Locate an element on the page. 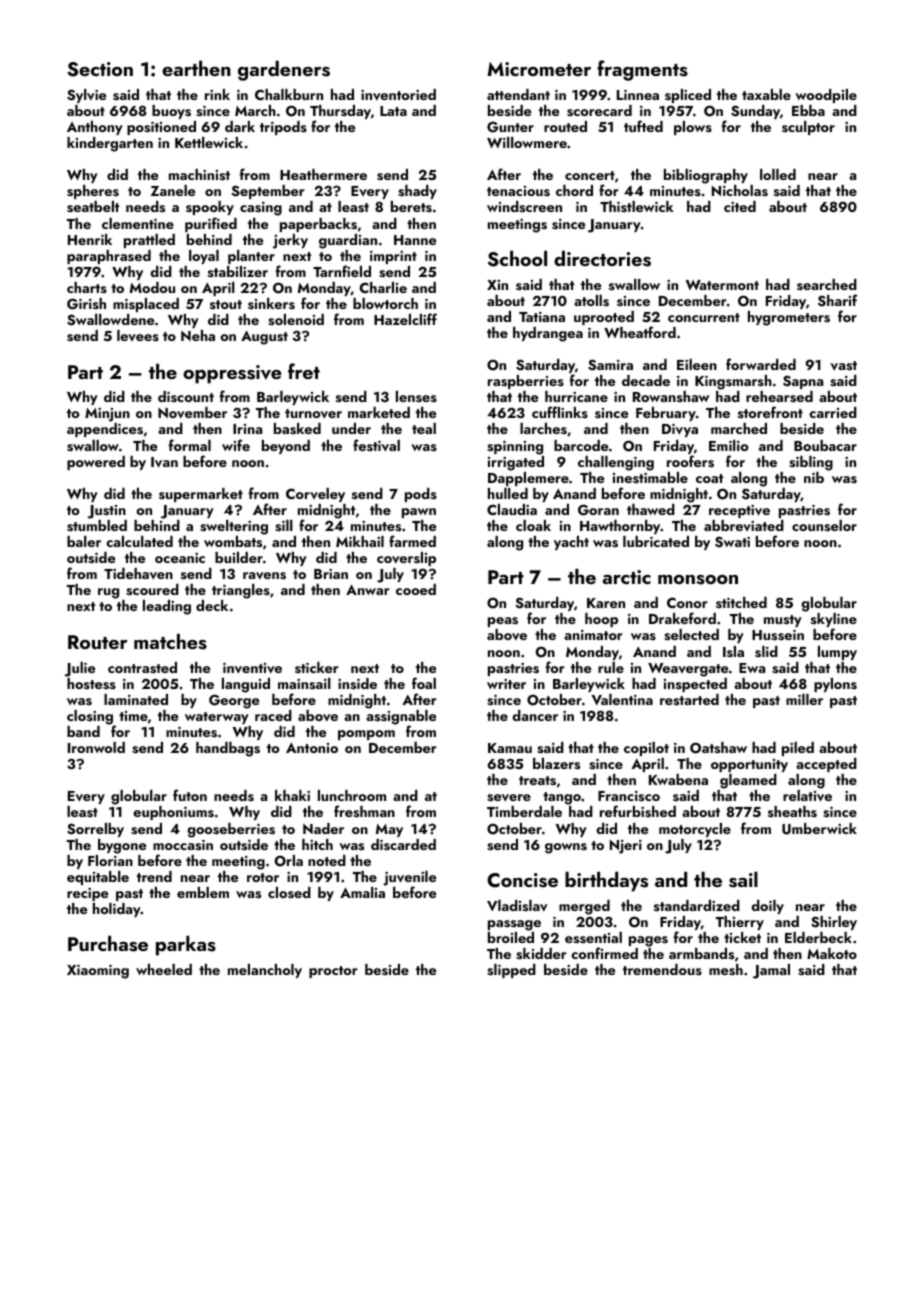 This document has height=1314, width=924. teal is located at coordinates (424, 428).
